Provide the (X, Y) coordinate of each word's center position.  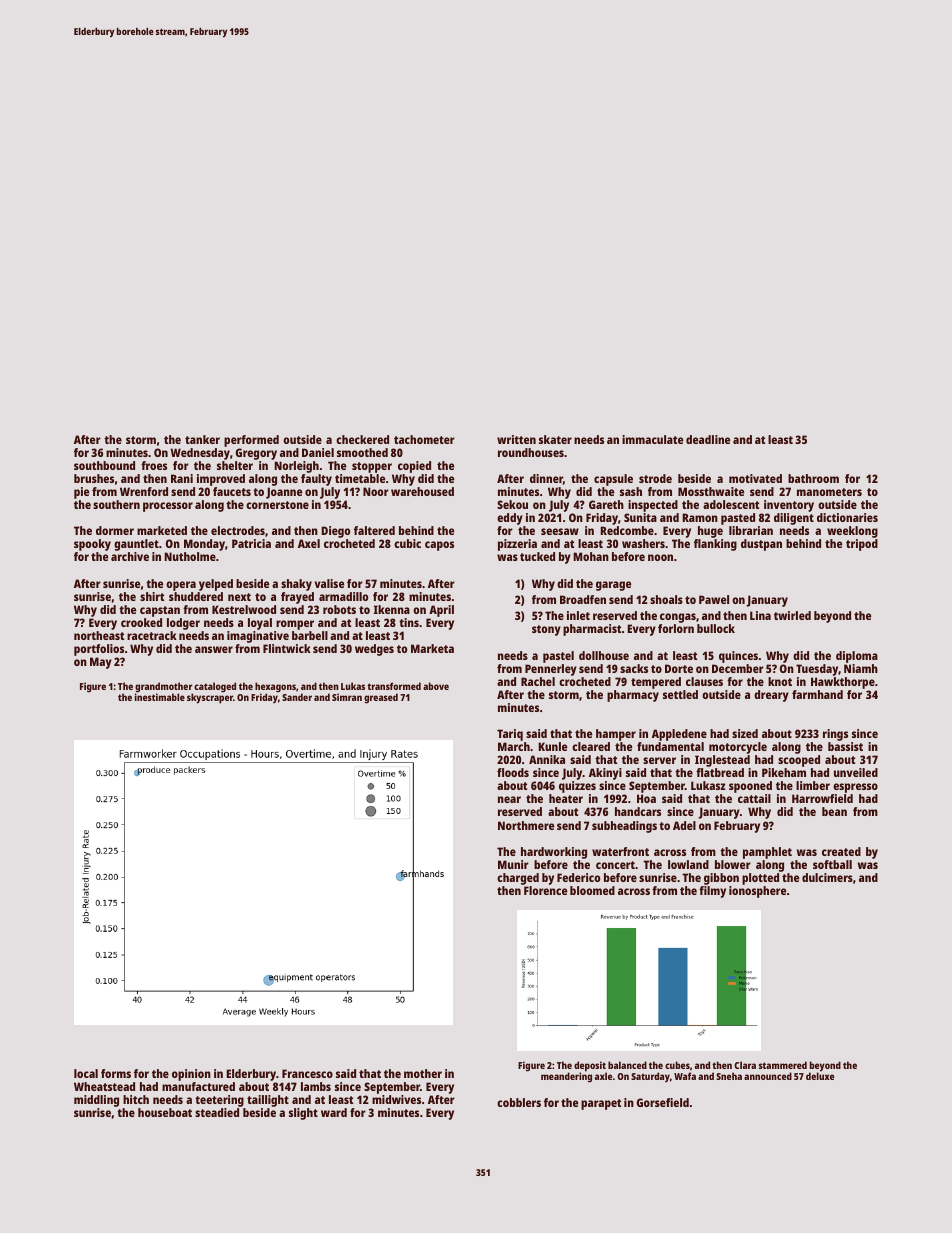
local (86, 1073)
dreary (771, 696)
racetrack (152, 635)
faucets (232, 491)
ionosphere (757, 892)
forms (116, 1073)
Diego (335, 532)
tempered (656, 683)
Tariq (510, 735)
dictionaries (847, 517)
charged (518, 879)
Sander (297, 697)
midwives (396, 1099)
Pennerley (551, 670)
